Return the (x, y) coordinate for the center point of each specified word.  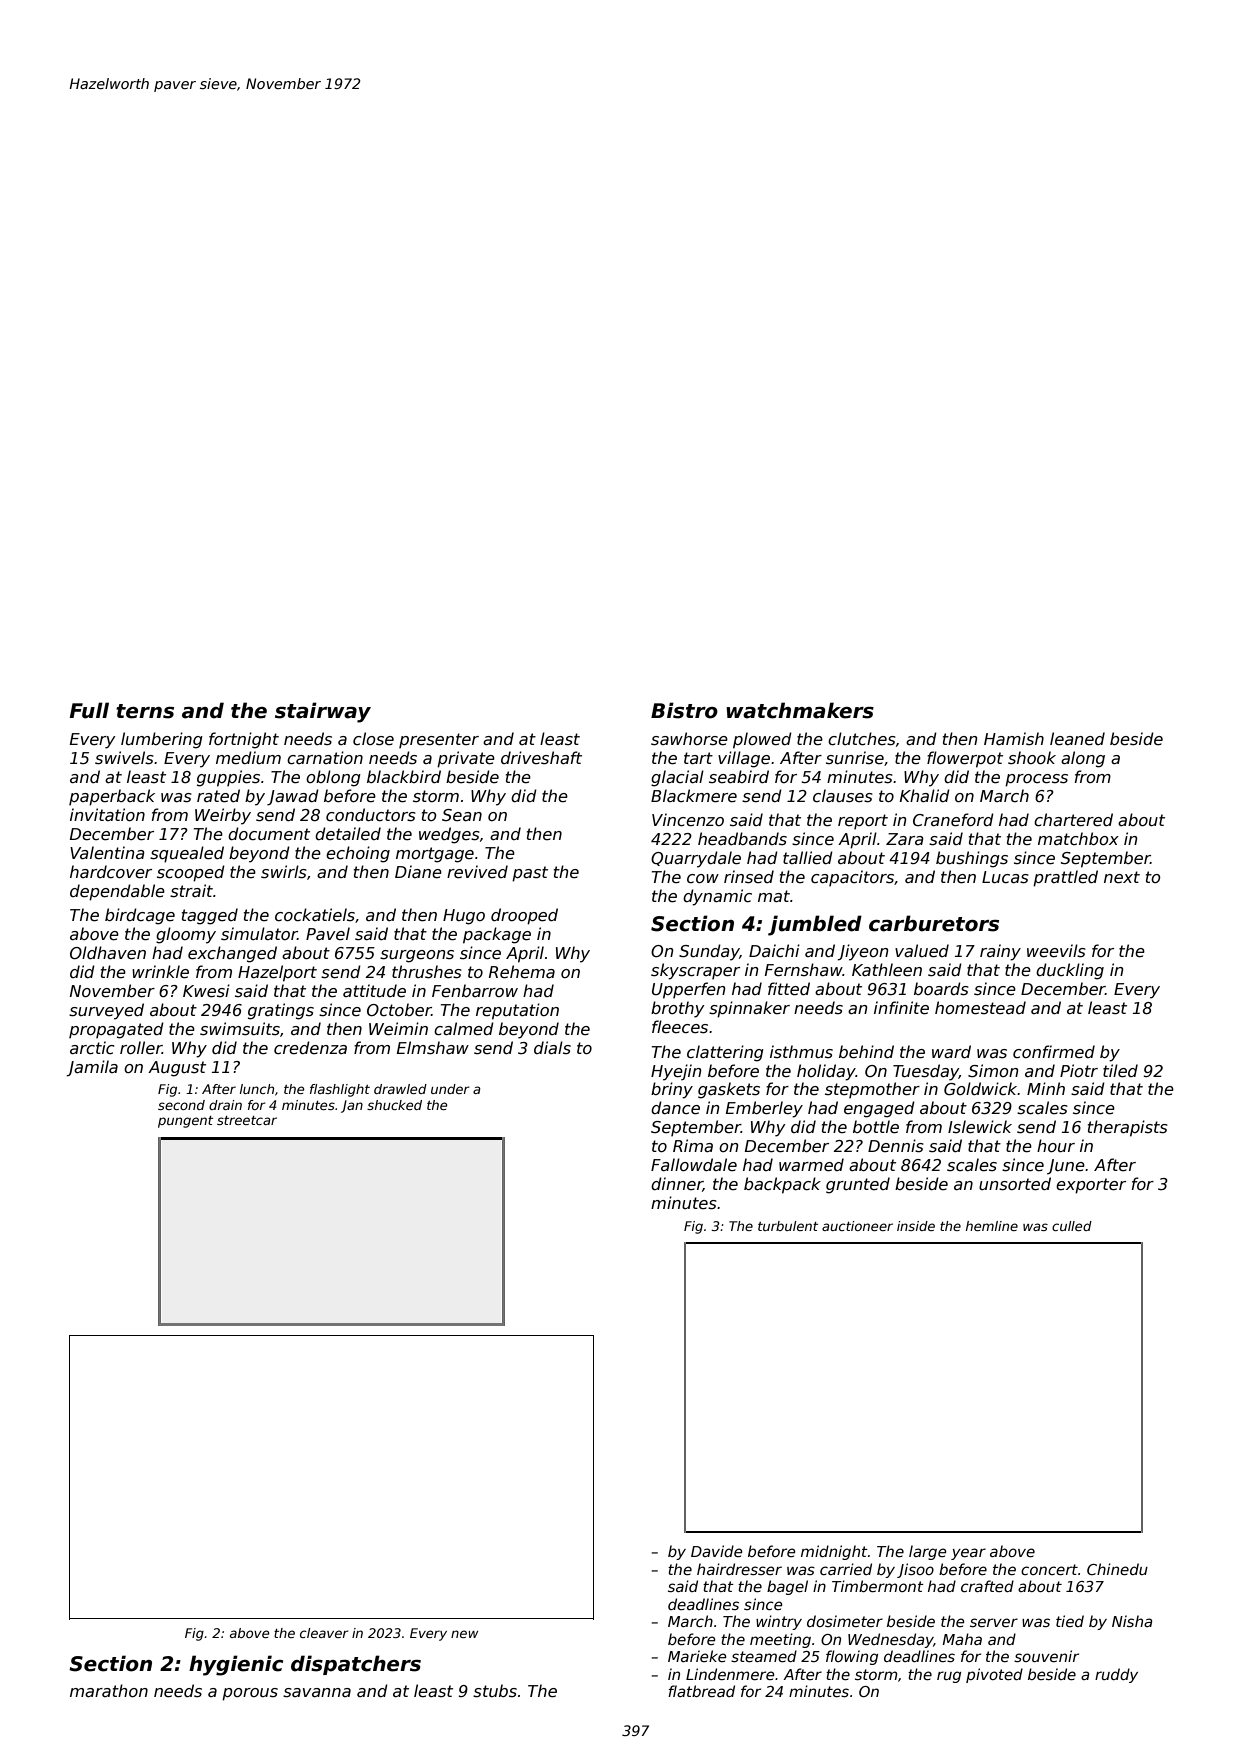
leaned (1077, 738)
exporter (1091, 1186)
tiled (1120, 1071)
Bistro (684, 710)
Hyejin (676, 1072)
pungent (185, 1122)
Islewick (980, 1127)
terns (145, 711)
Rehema (522, 972)
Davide (717, 1551)
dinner (677, 1184)
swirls (284, 872)
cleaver (324, 1633)
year (968, 1554)
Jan (352, 1106)
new (464, 1634)
